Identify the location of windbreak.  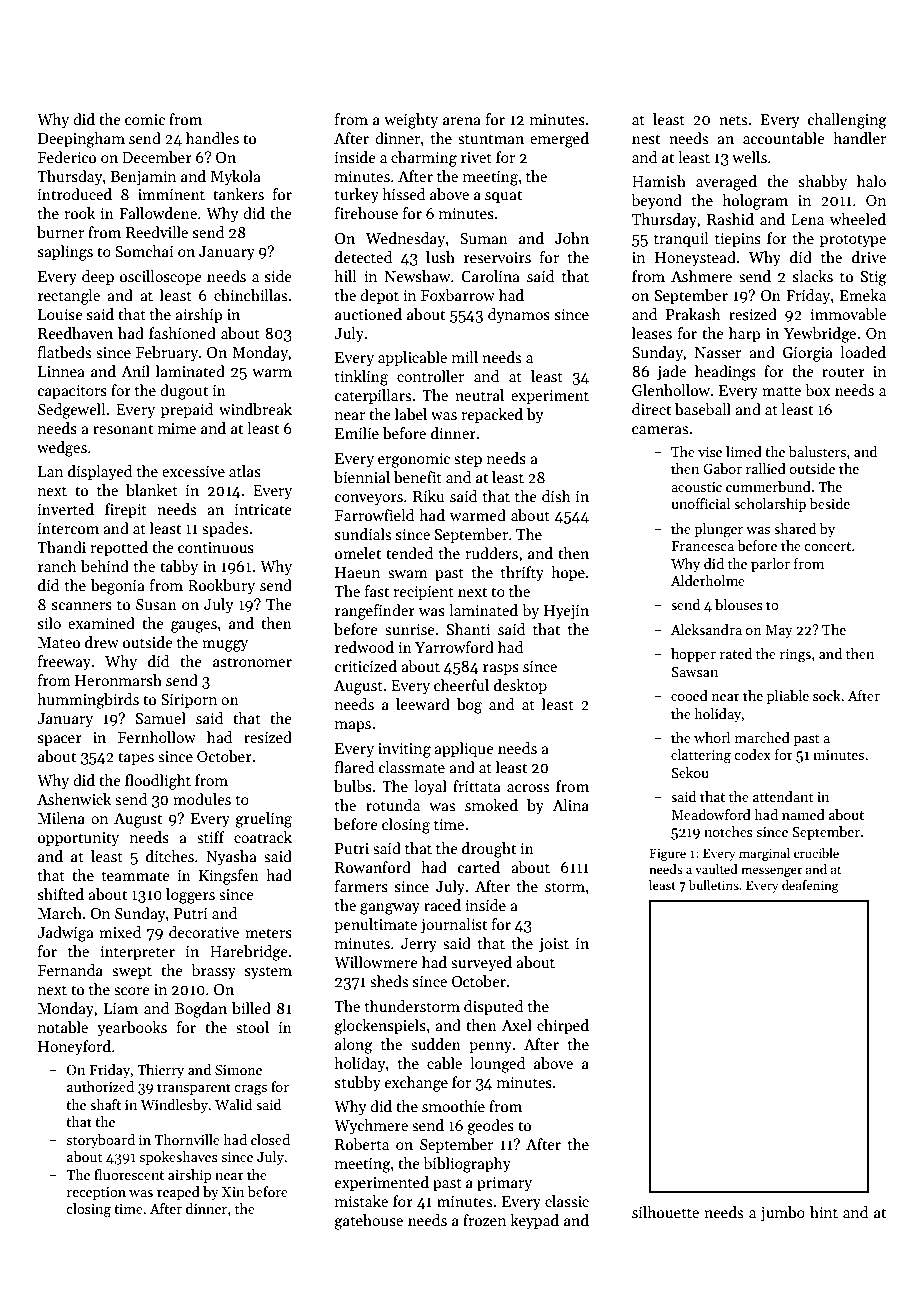
(255, 409).
